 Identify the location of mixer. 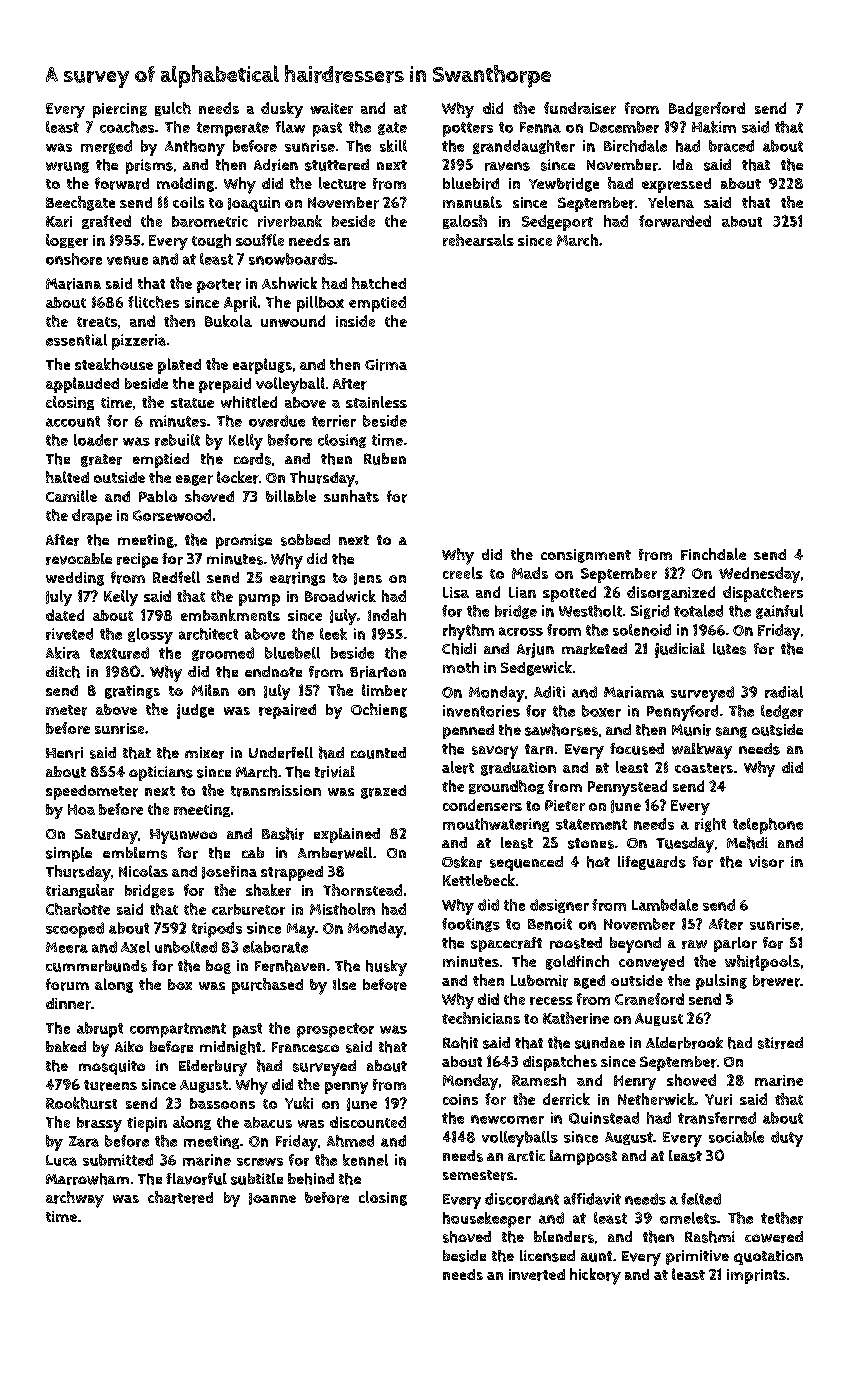
(204, 753).
